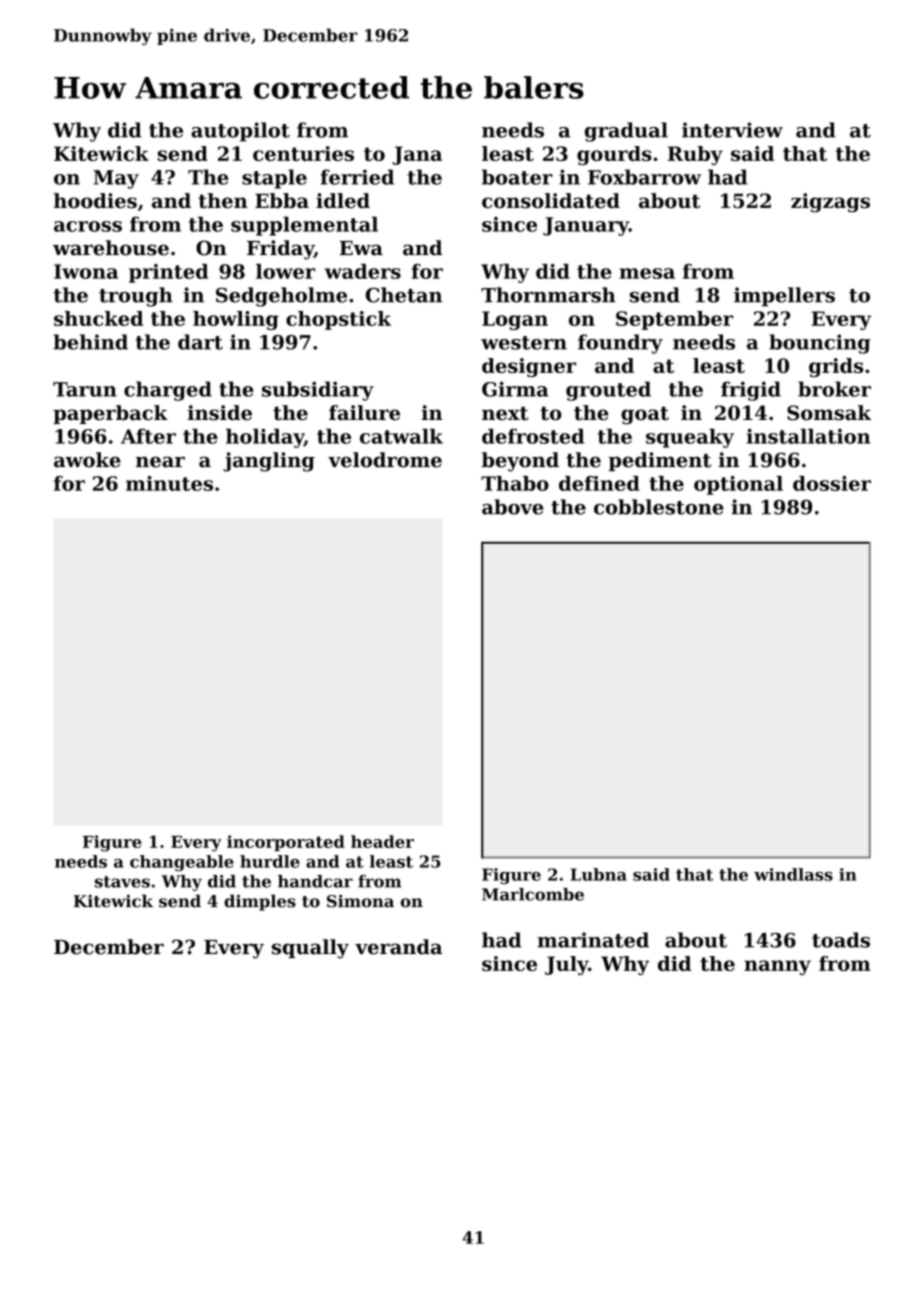 The image size is (924, 1314). What do you see at coordinates (830, 203) in the screenshot?
I see `zigzags` at bounding box center [830, 203].
